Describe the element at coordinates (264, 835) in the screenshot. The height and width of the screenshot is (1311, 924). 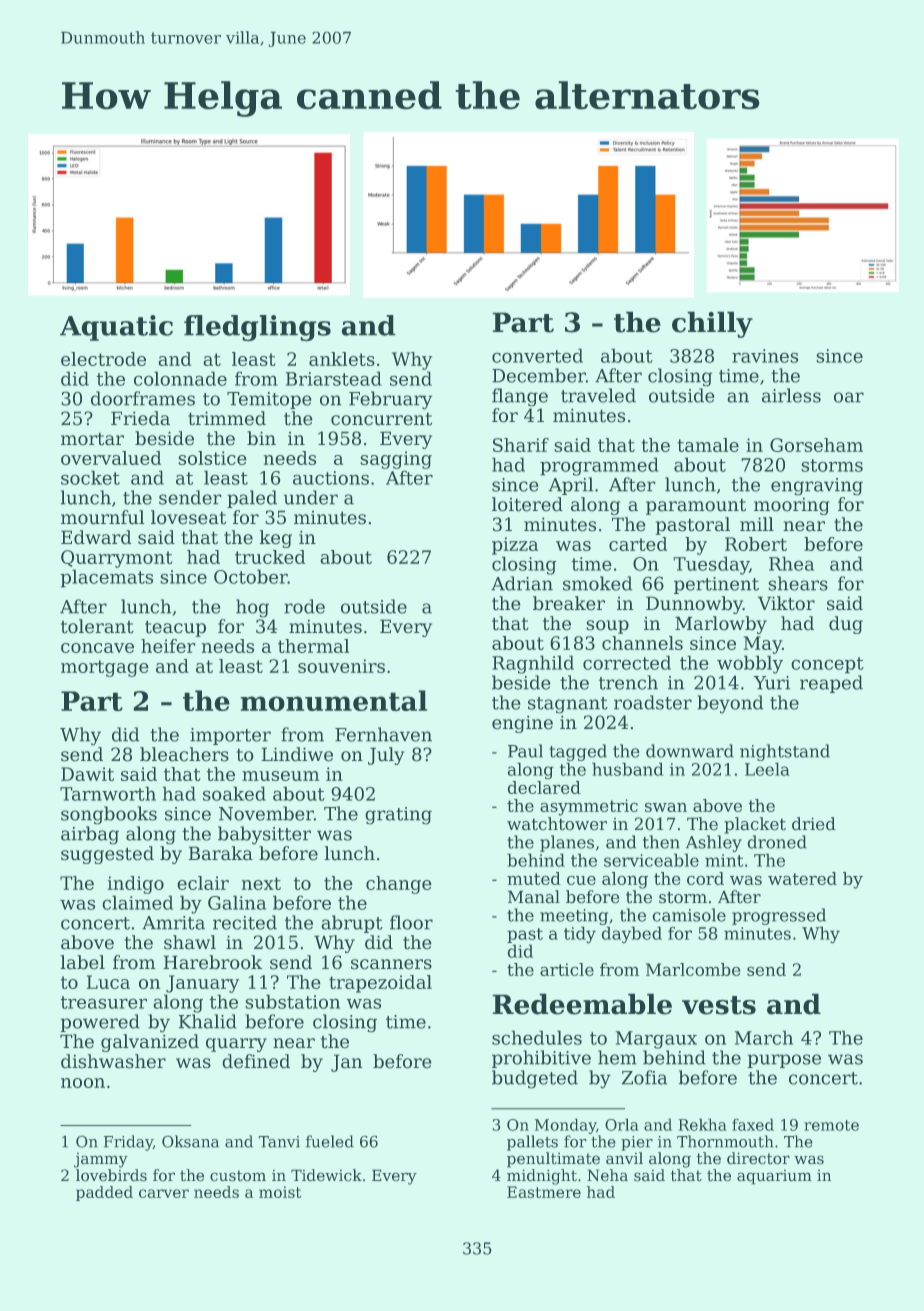
I see `babysitter` at that location.
